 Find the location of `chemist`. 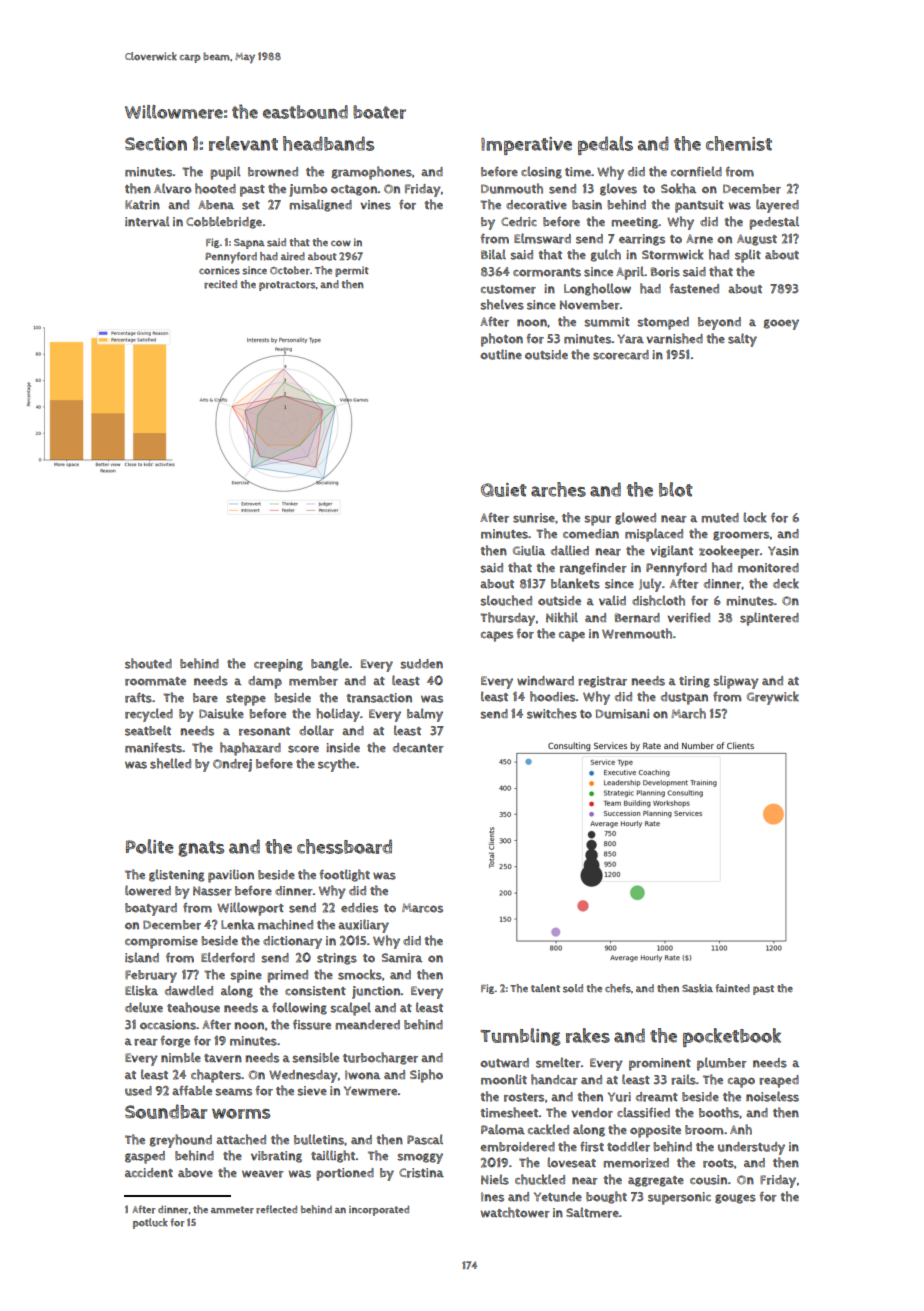

chemist is located at coordinates (739, 143).
